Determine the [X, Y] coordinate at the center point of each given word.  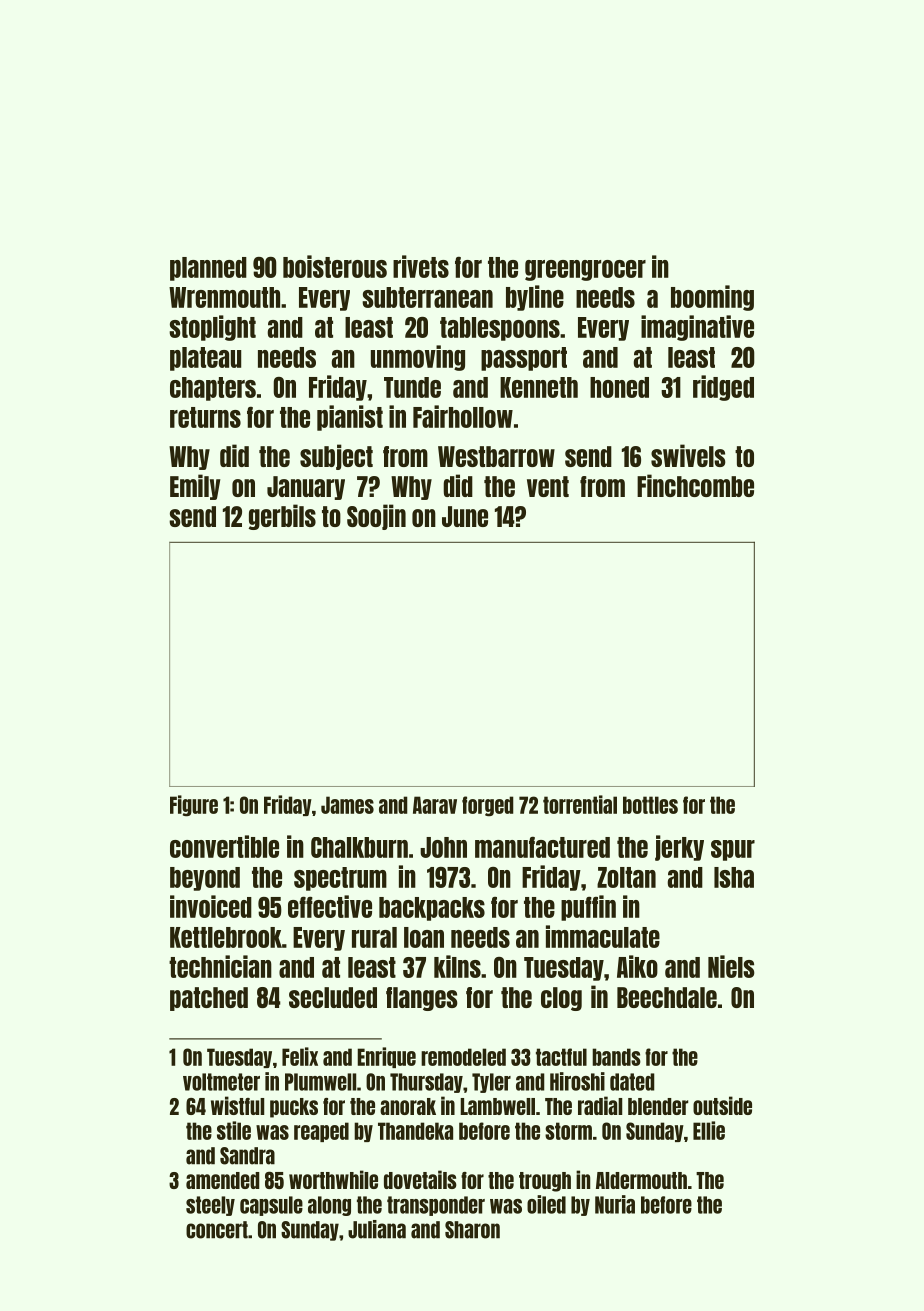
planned [208, 269]
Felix [300, 1056]
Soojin [376, 517]
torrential [580, 804]
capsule [271, 1206]
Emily [195, 487]
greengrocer [585, 270]
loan [424, 937]
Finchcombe [695, 485]
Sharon [472, 1230]
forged [488, 806]
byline [535, 298]
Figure [194, 806]
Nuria [615, 1204]
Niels [731, 966]
